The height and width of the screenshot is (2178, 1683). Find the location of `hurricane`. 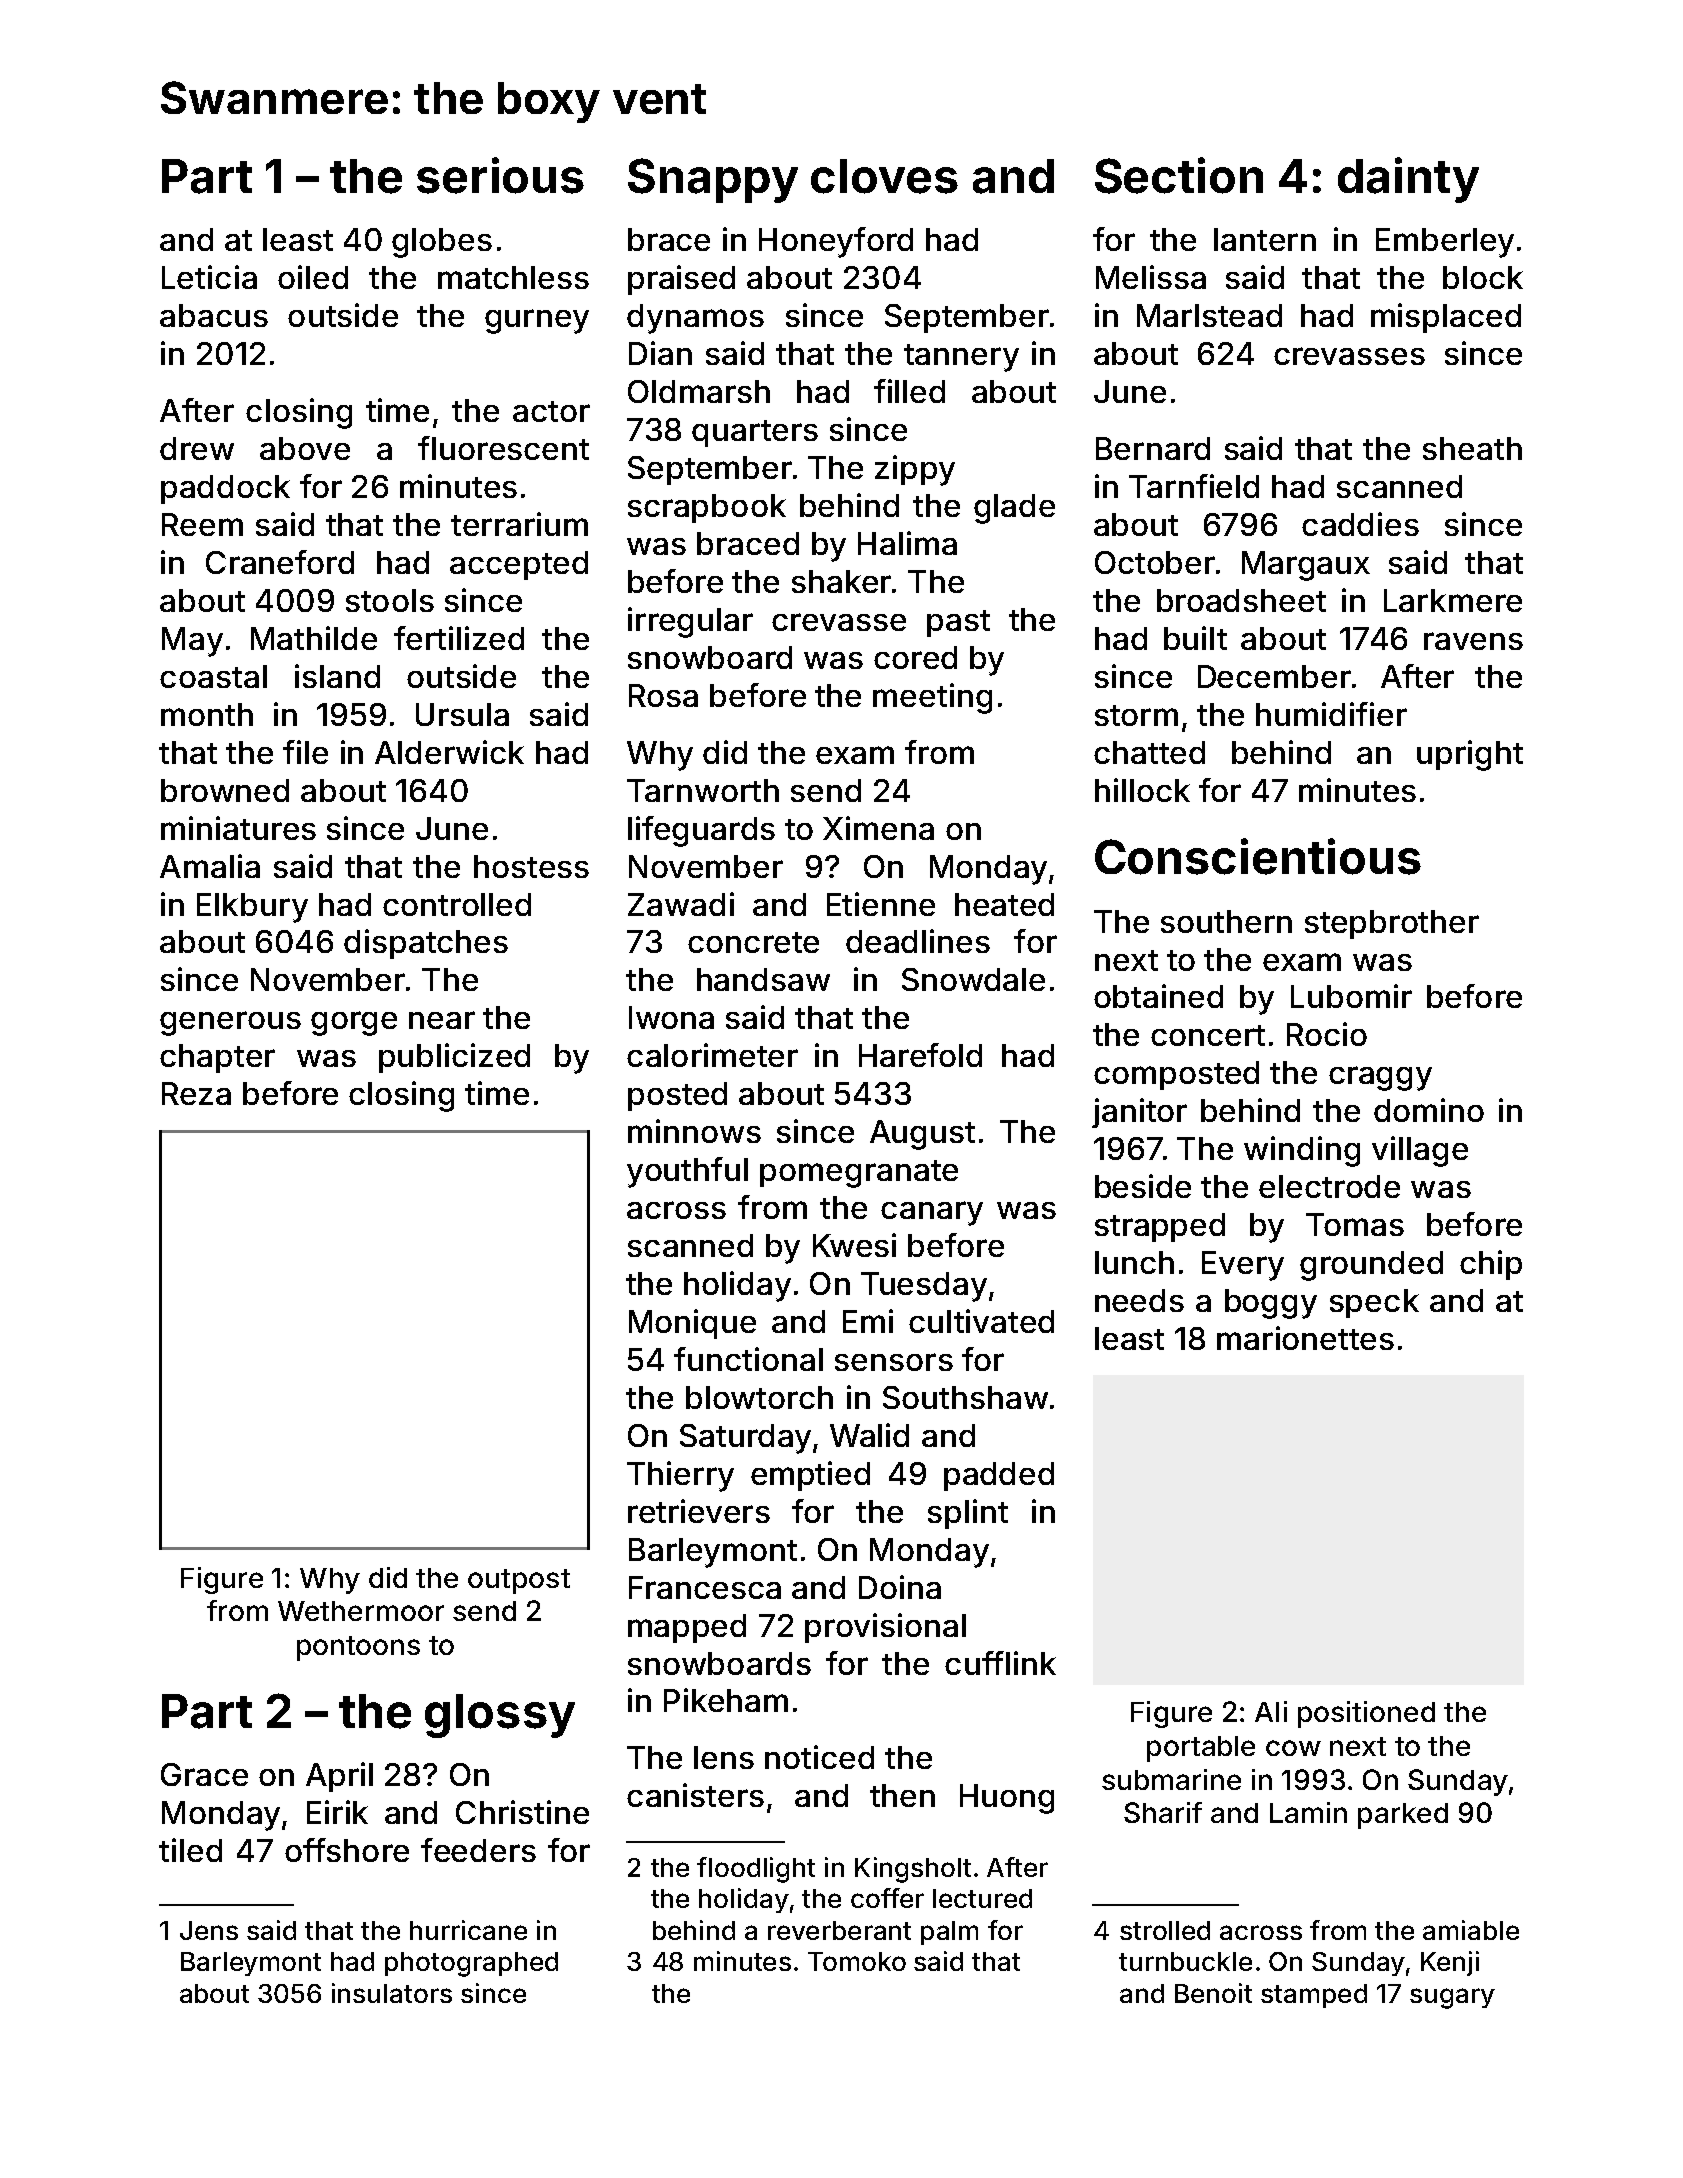

hurricane is located at coordinates (468, 1930).
